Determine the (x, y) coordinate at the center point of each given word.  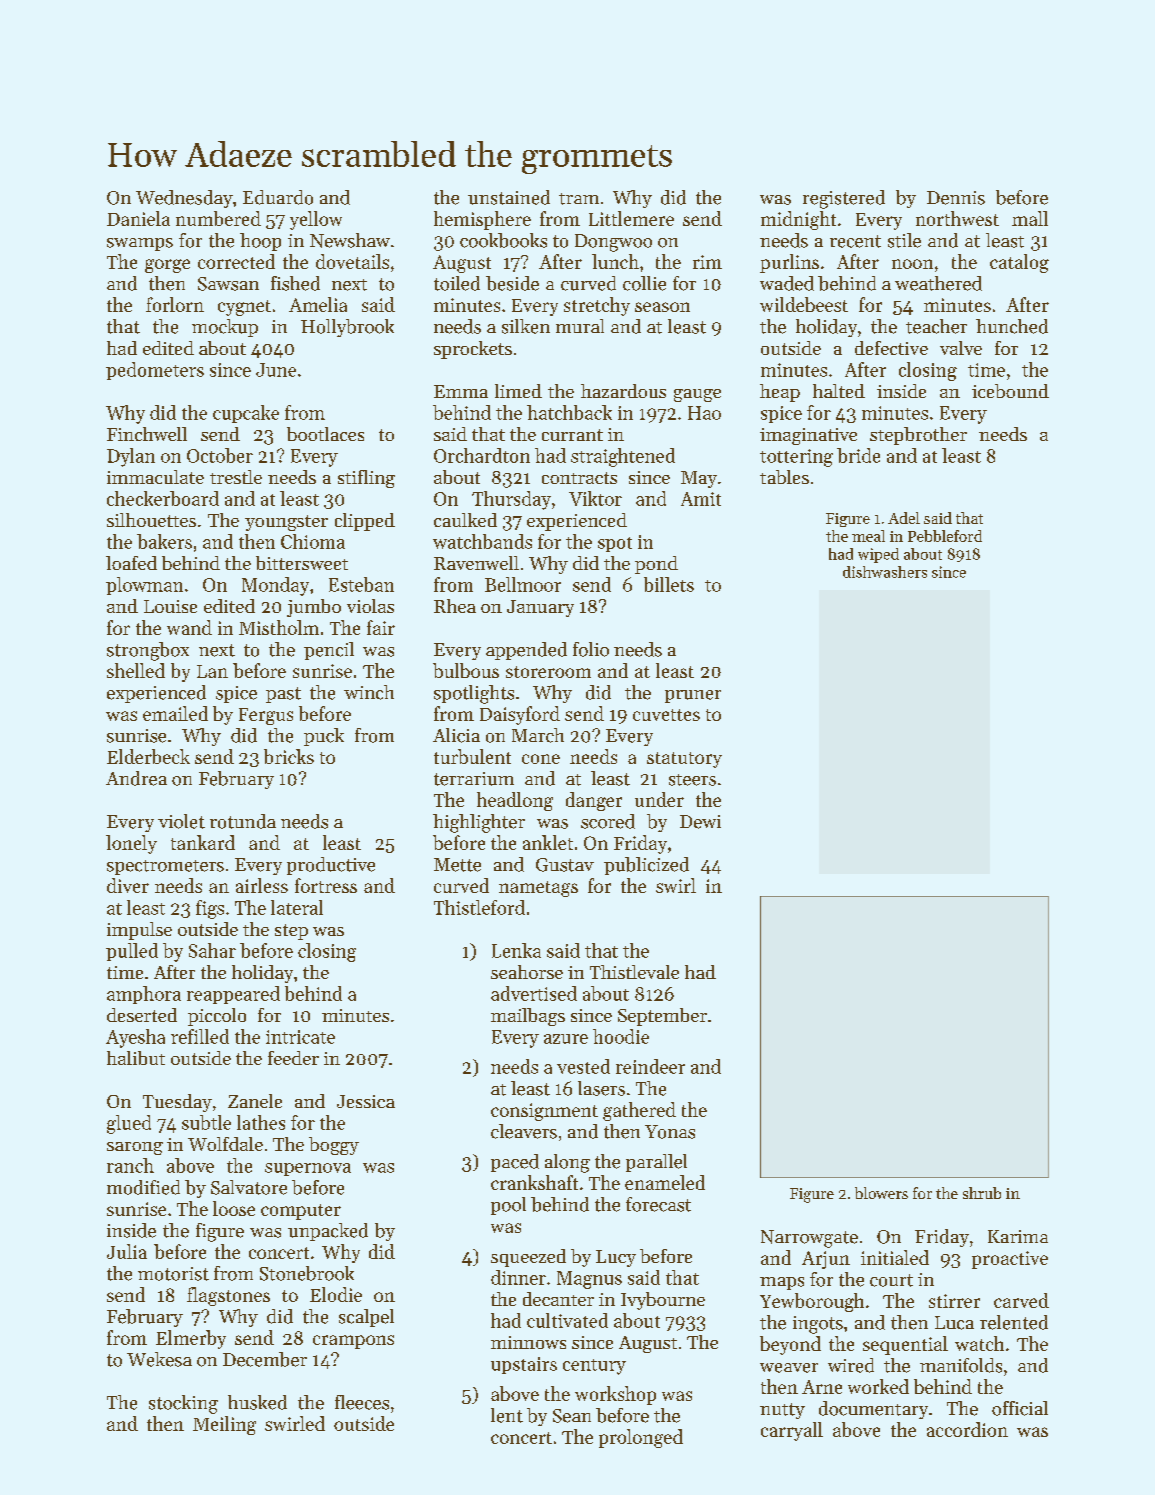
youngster (286, 523)
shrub (982, 1193)
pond (656, 565)
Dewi (700, 822)
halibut (136, 1058)
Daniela (138, 218)
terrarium (474, 779)
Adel (904, 518)
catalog (1019, 263)
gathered (639, 1111)
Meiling (224, 1425)
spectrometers (165, 867)
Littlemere (631, 218)
